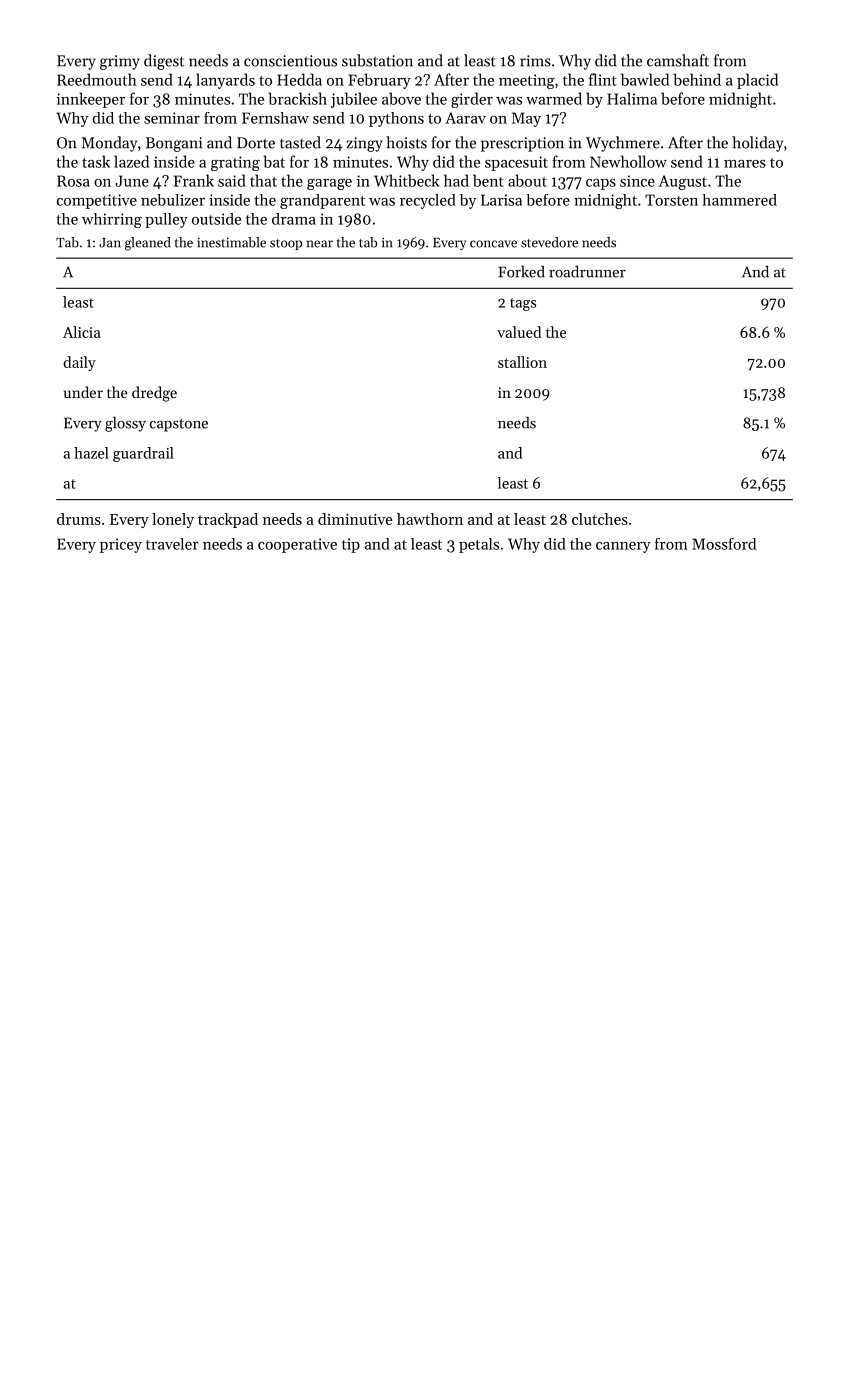  I want to click on cannery, so click(623, 547).
